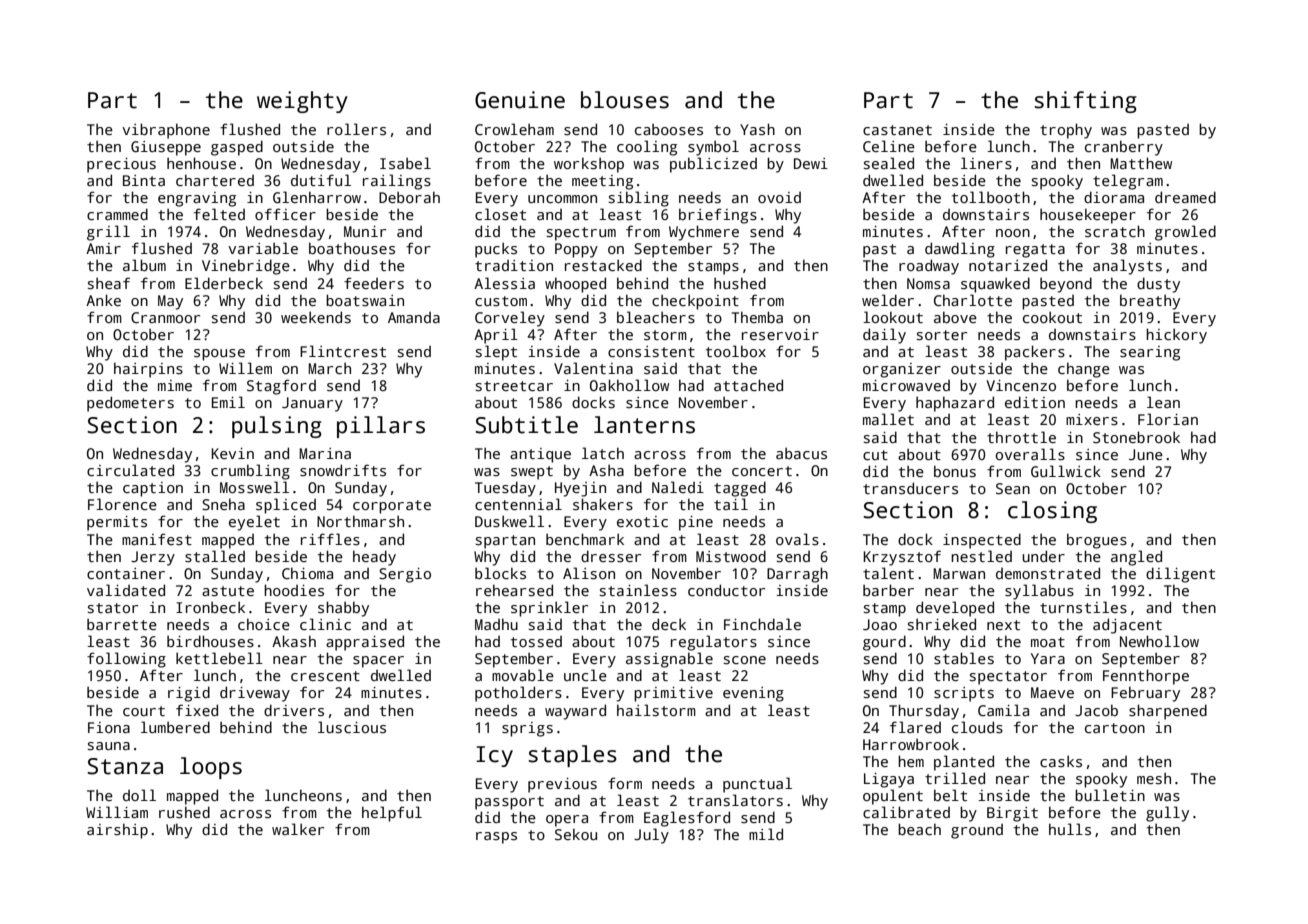  What do you see at coordinates (889, 163) in the screenshot?
I see `sealed` at bounding box center [889, 163].
